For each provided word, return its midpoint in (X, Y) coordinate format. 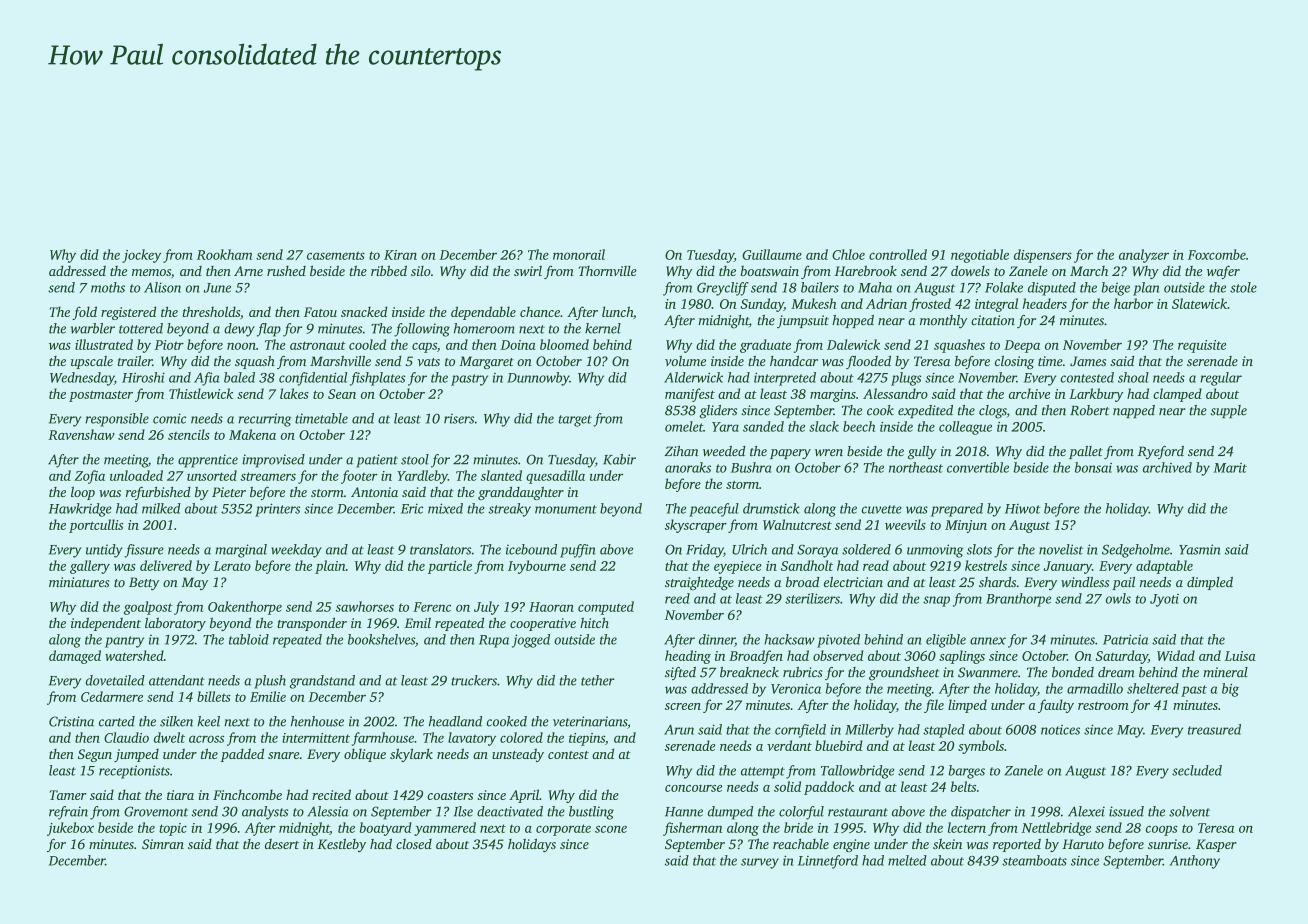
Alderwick (693, 377)
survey (760, 863)
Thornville (608, 271)
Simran (163, 844)
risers (459, 418)
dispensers (1043, 256)
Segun (95, 755)
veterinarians (590, 721)
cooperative (543, 624)
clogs (993, 412)
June (217, 288)
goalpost (148, 608)
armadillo (1095, 688)
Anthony (1195, 862)
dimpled (1210, 583)
